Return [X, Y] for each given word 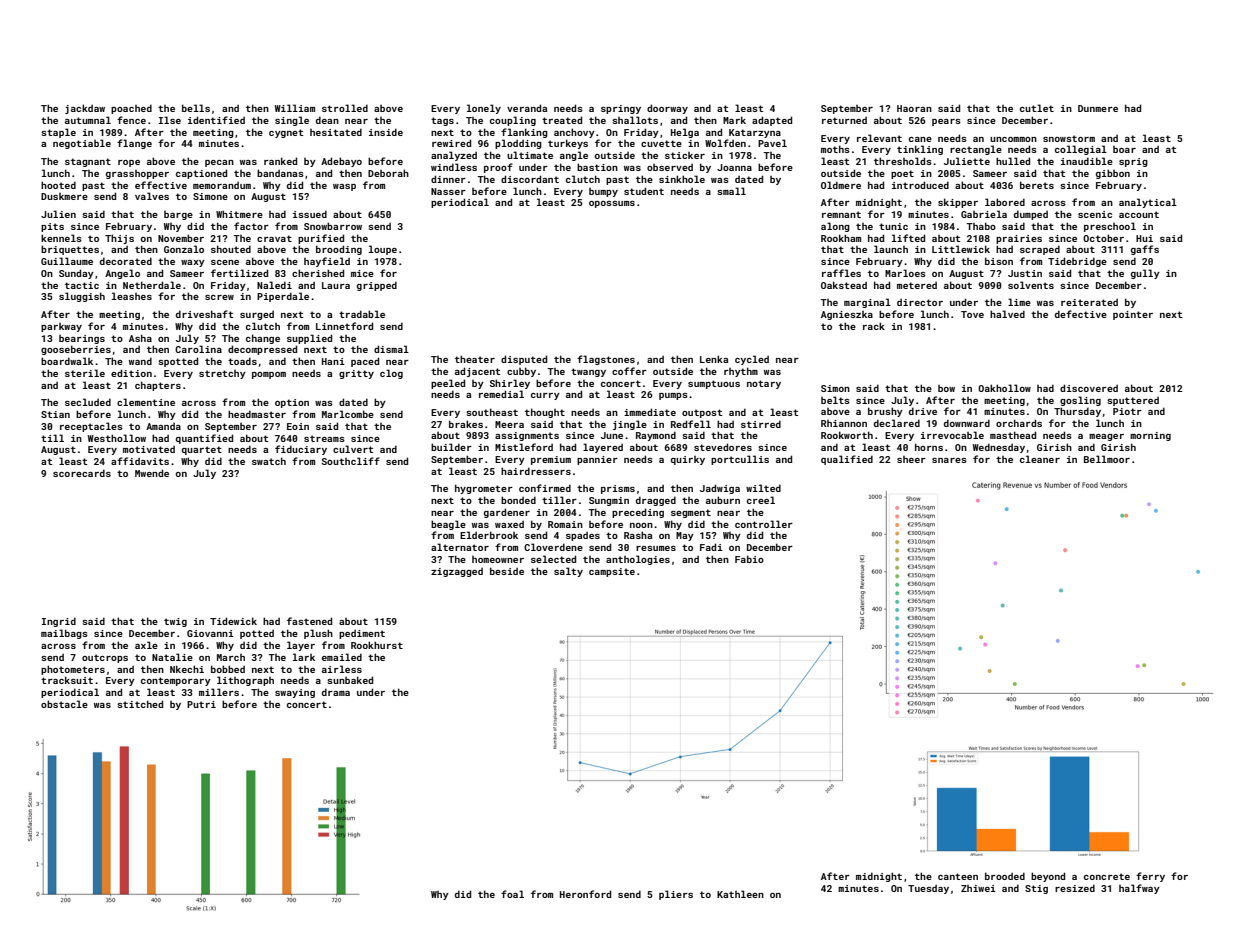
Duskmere [64, 196]
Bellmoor [1107, 459]
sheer [911, 459]
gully [1145, 274]
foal [512, 894]
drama [336, 692]
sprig [1133, 162]
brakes [466, 424]
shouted [231, 249]
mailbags [64, 634]
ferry [1150, 877]
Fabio [749, 559]
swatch [269, 461]
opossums [612, 204]
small [731, 191]
